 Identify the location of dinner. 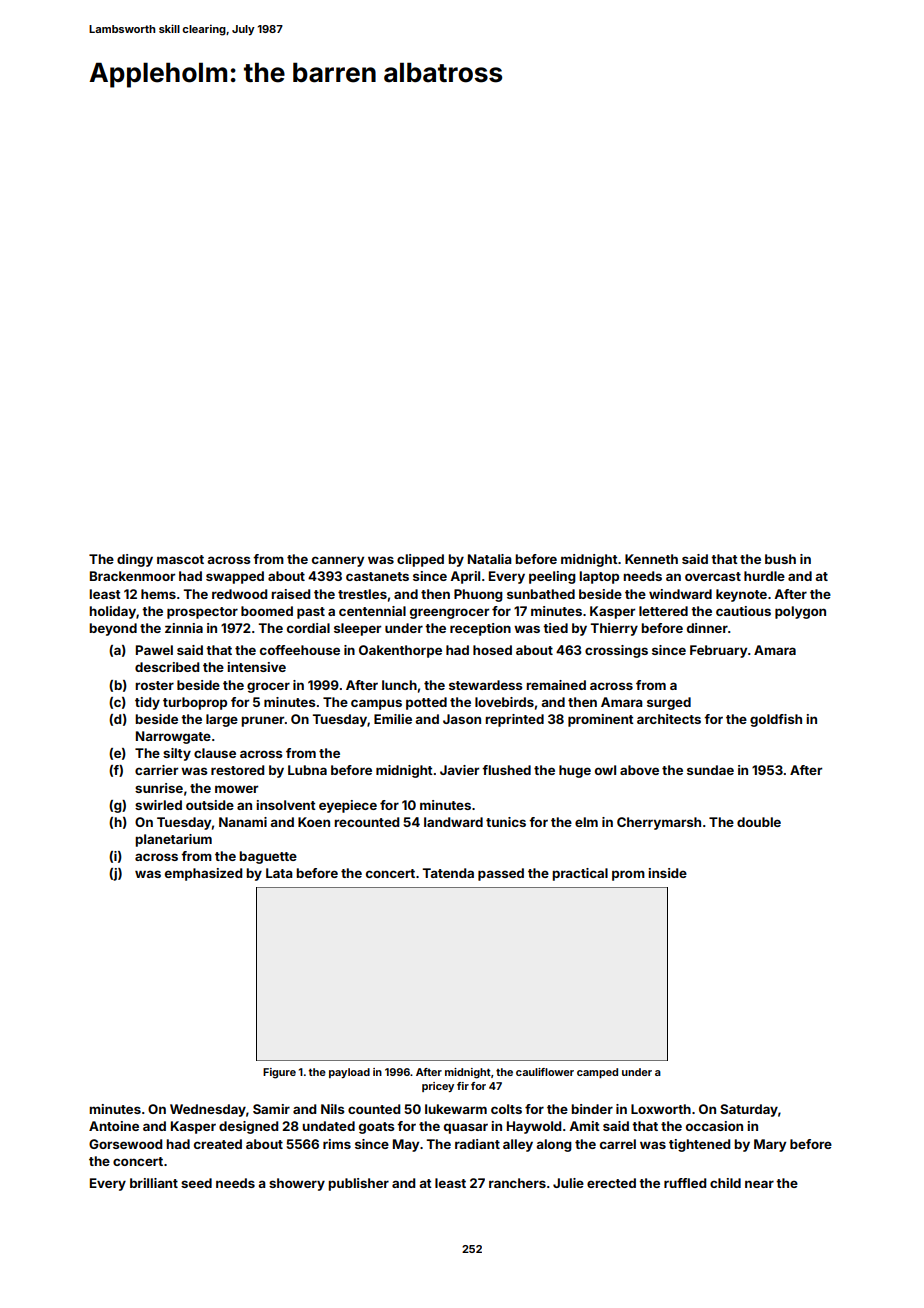
(707, 628).
